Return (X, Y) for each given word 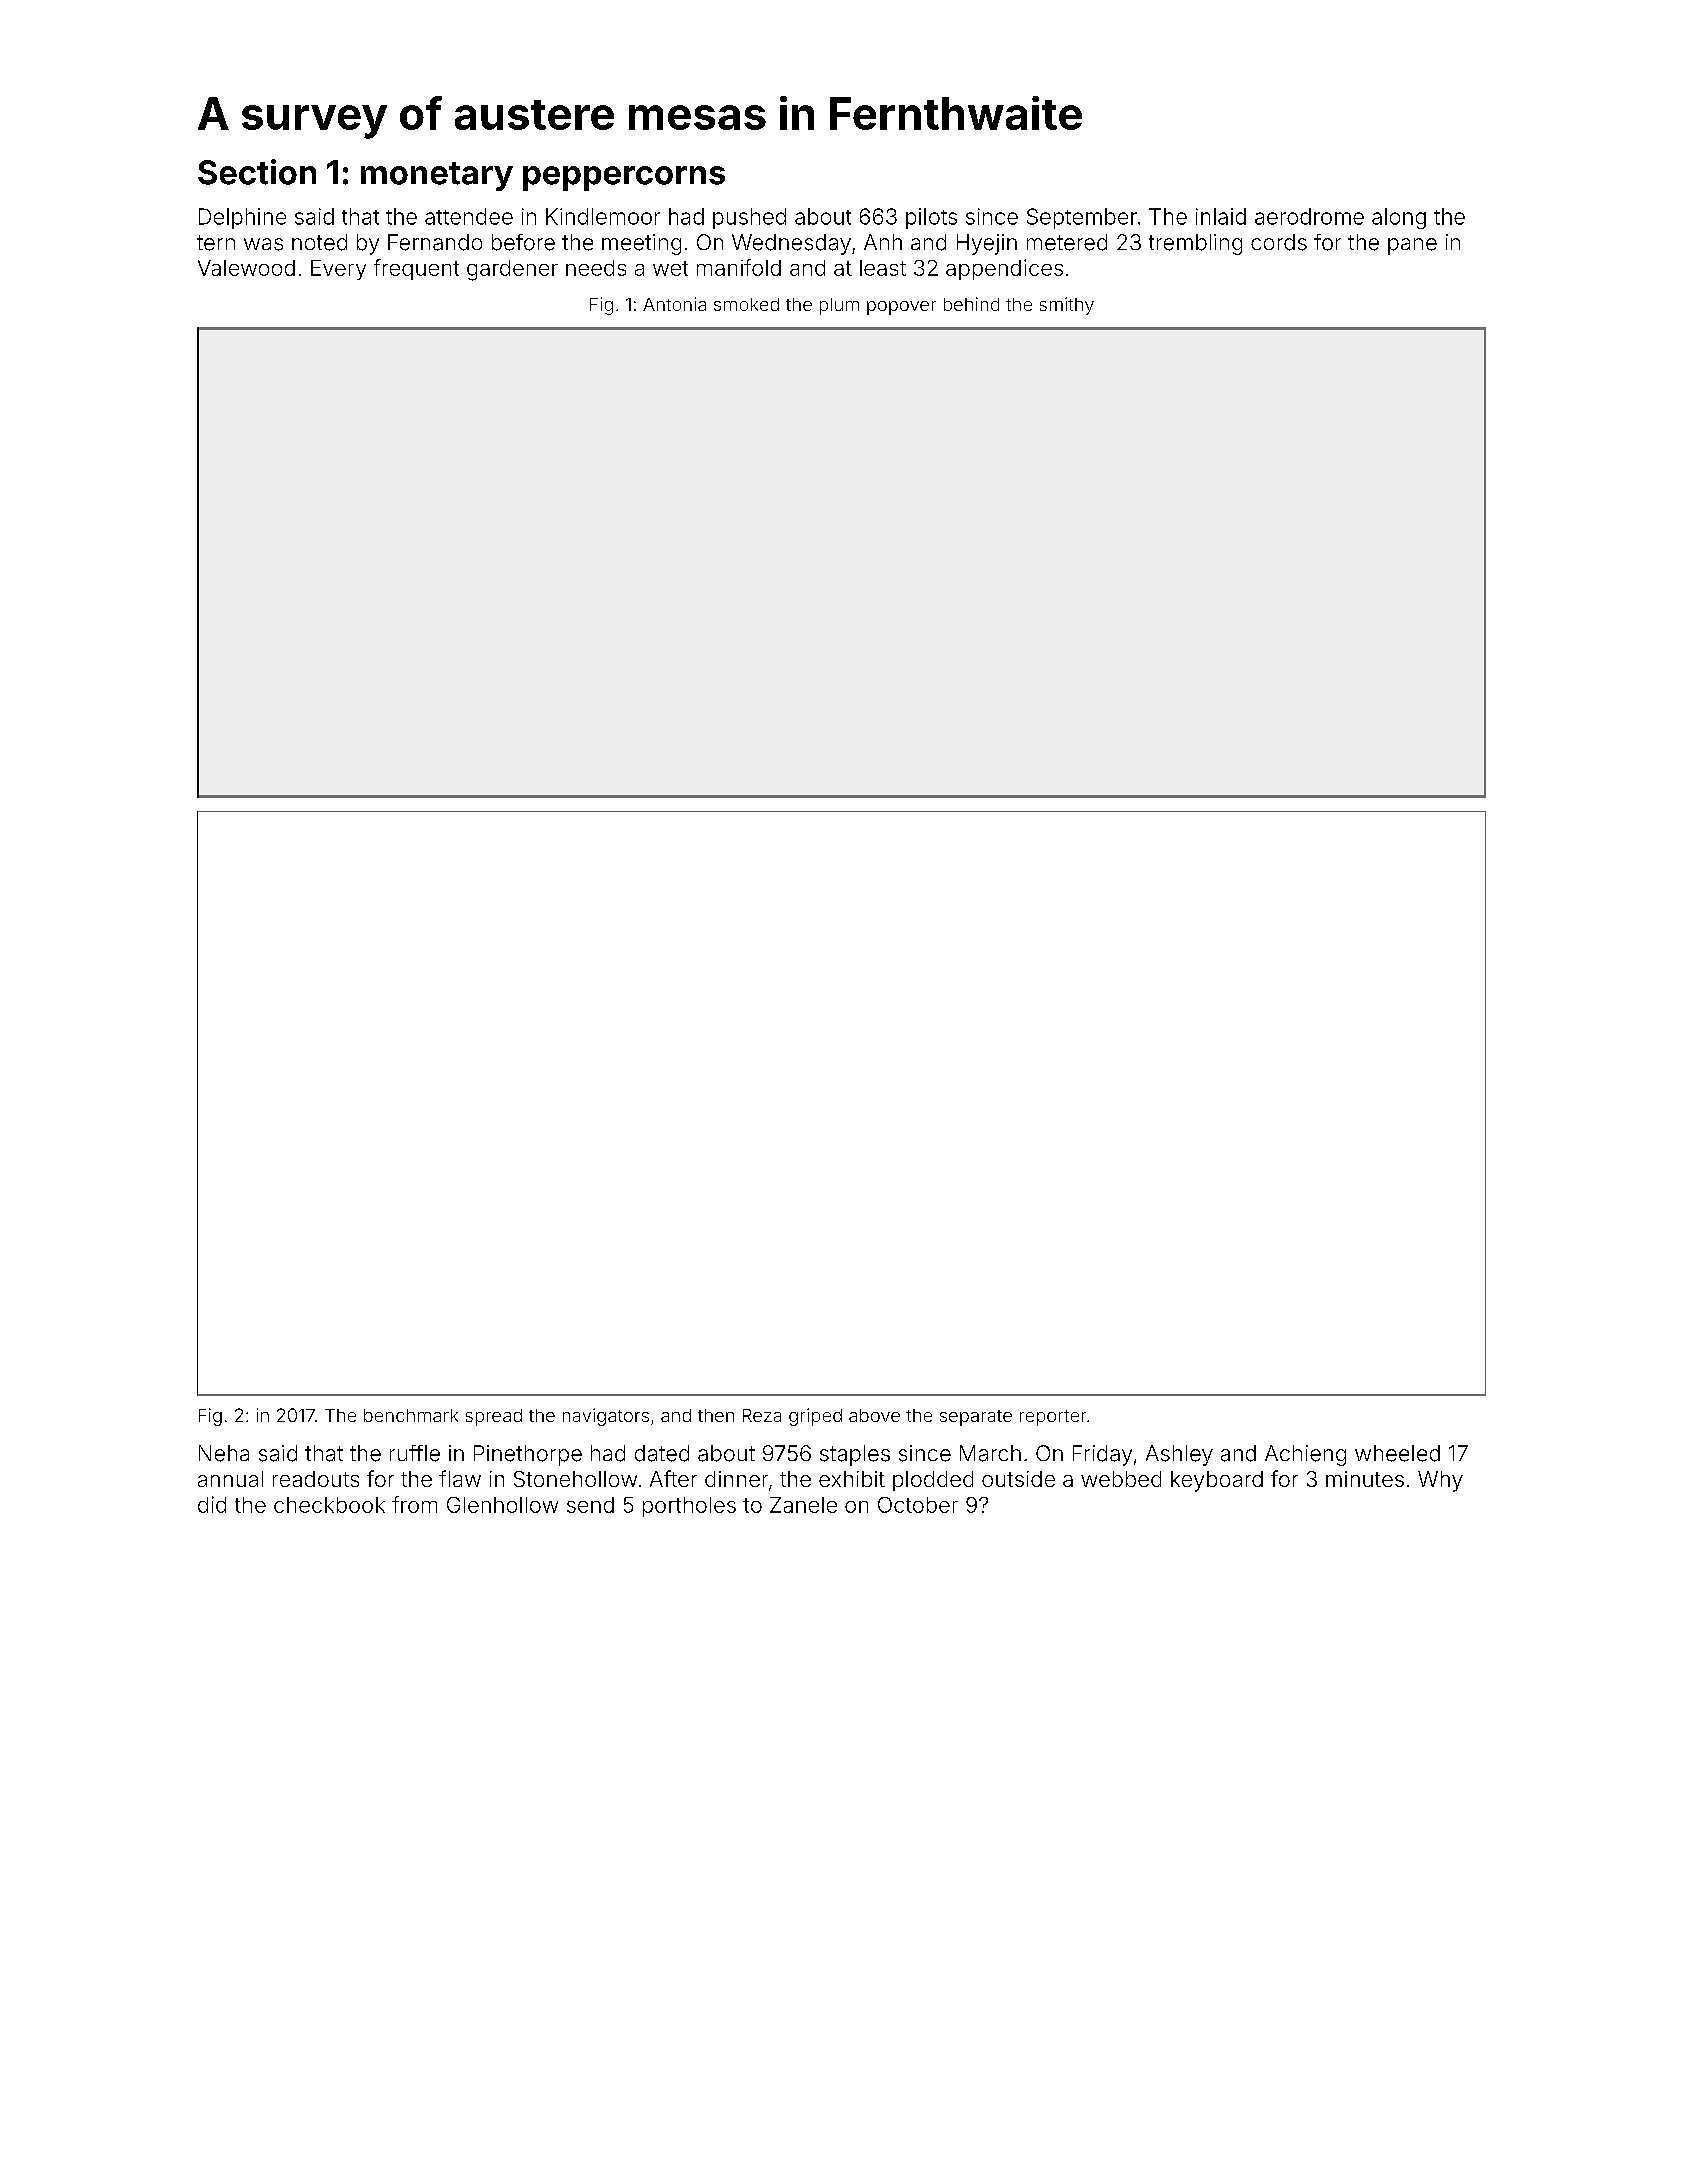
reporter (1053, 1418)
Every (338, 270)
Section (257, 172)
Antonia (674, 304)
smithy (1067, 306)
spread (494, 1417)
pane (1412, 246)
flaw (460, 1478)
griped (815, 1417)
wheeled (1397, 1453)
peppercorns (624, 178)
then (716, 1415)
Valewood (246, 268)
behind (971, 304)
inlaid (1221, 216)
